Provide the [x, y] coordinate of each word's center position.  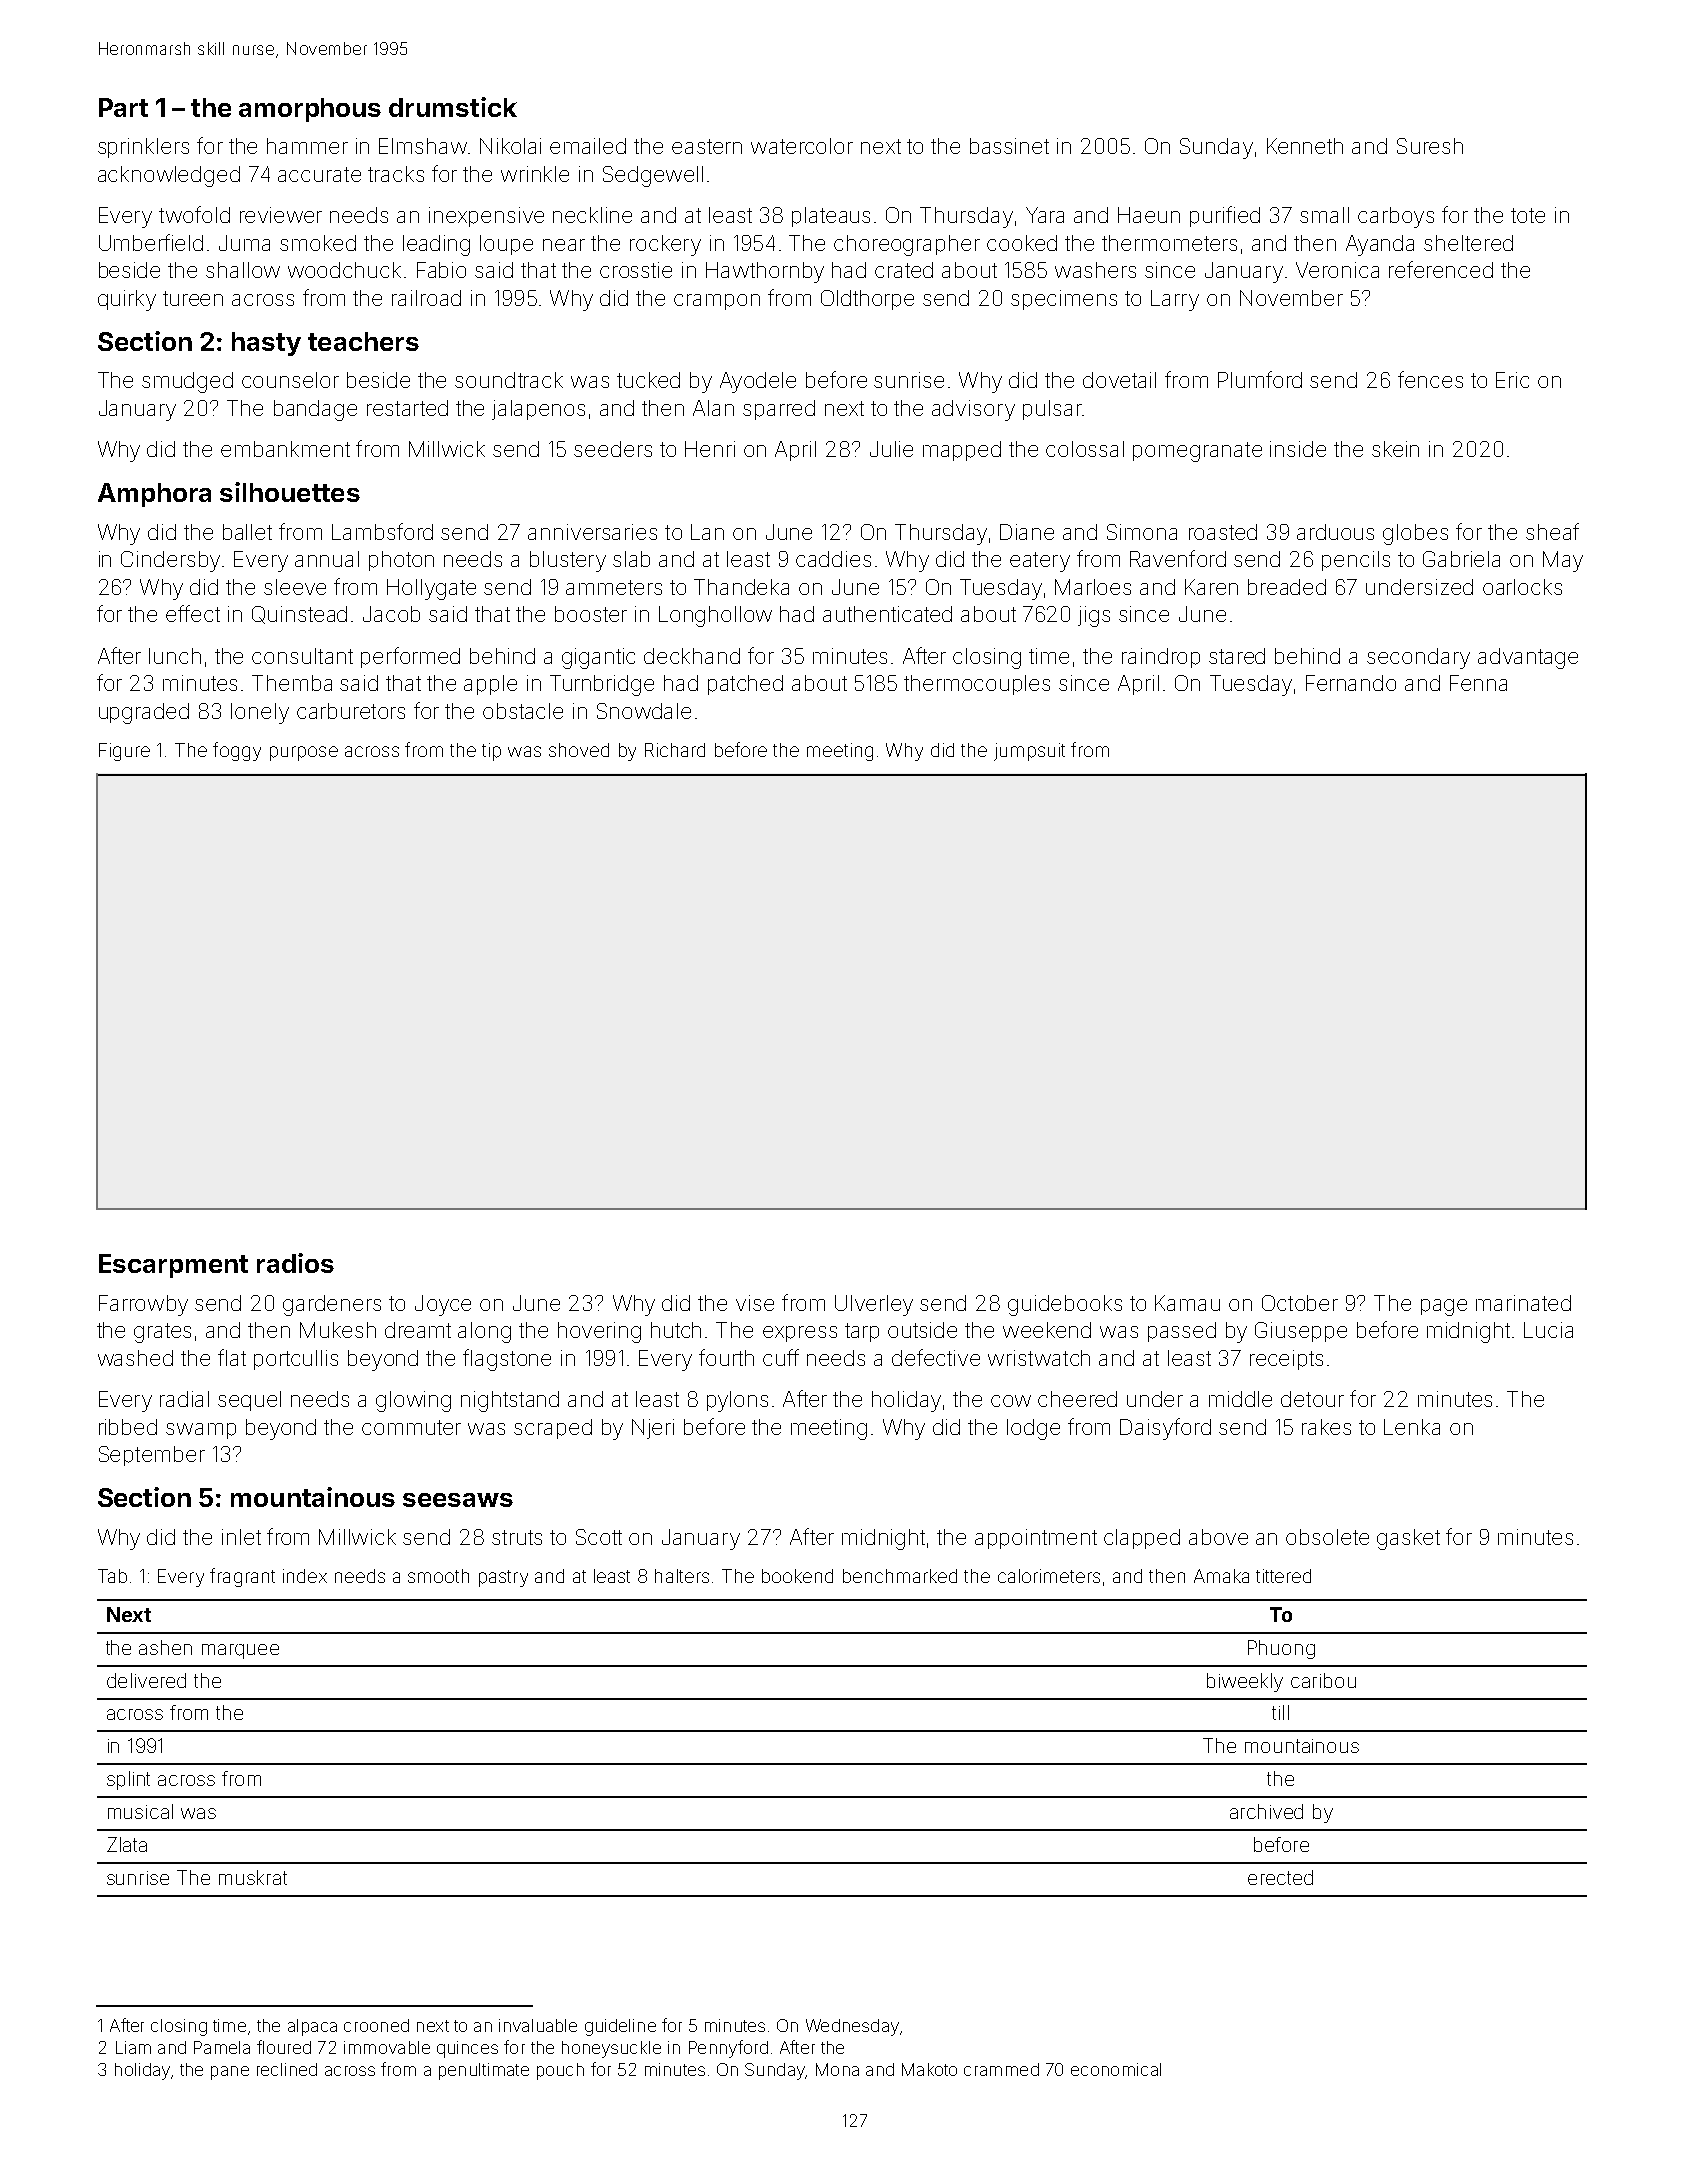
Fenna [1478, 683]
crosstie [636, 270]
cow [1011, 1401]
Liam [133, 2047]
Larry [1175, 300]
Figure [124, 752]
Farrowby [143, 1305]
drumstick [453, 107]
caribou [1323, 1680]
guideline [620, 2027]
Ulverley [874, 1305]
